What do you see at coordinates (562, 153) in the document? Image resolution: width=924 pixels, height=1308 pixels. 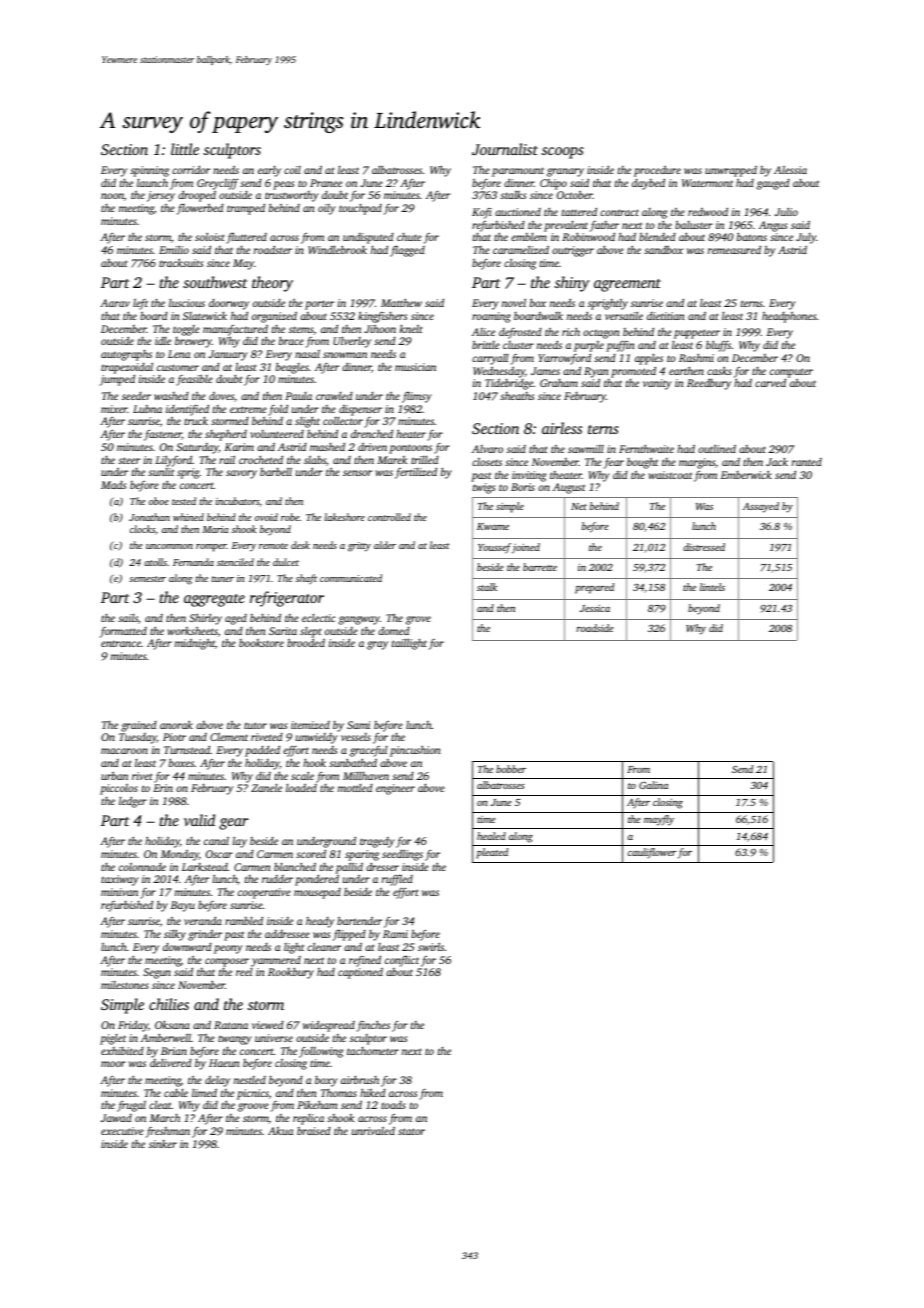 I see `scoops` at bounding box center [562, 153].
